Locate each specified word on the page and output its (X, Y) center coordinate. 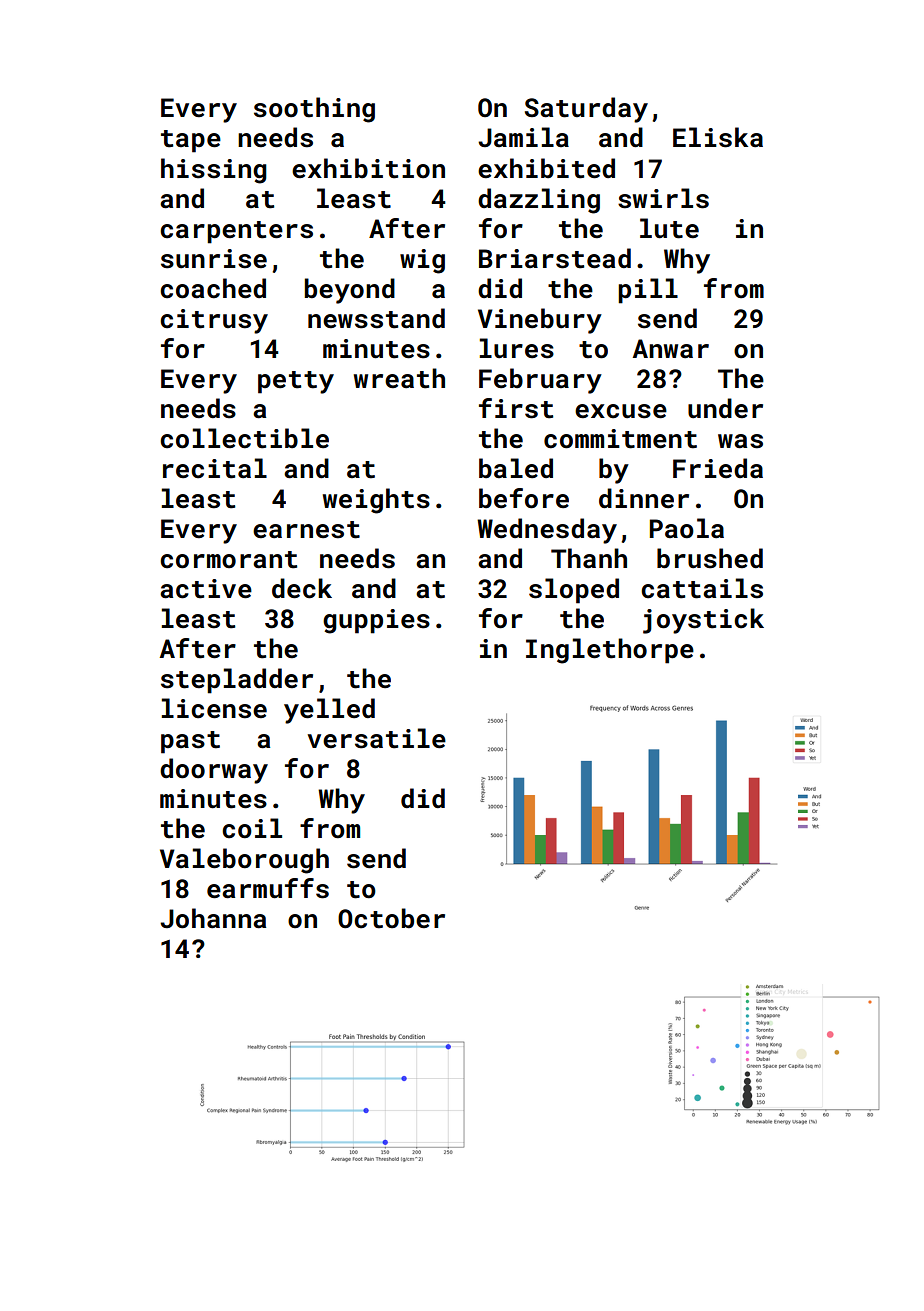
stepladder (237, 681)
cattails (702, 588)
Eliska (718, 137)
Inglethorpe (610, 651)
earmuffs (268, 888)
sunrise (214, 259)
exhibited (546, 168)
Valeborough (244, 861)
